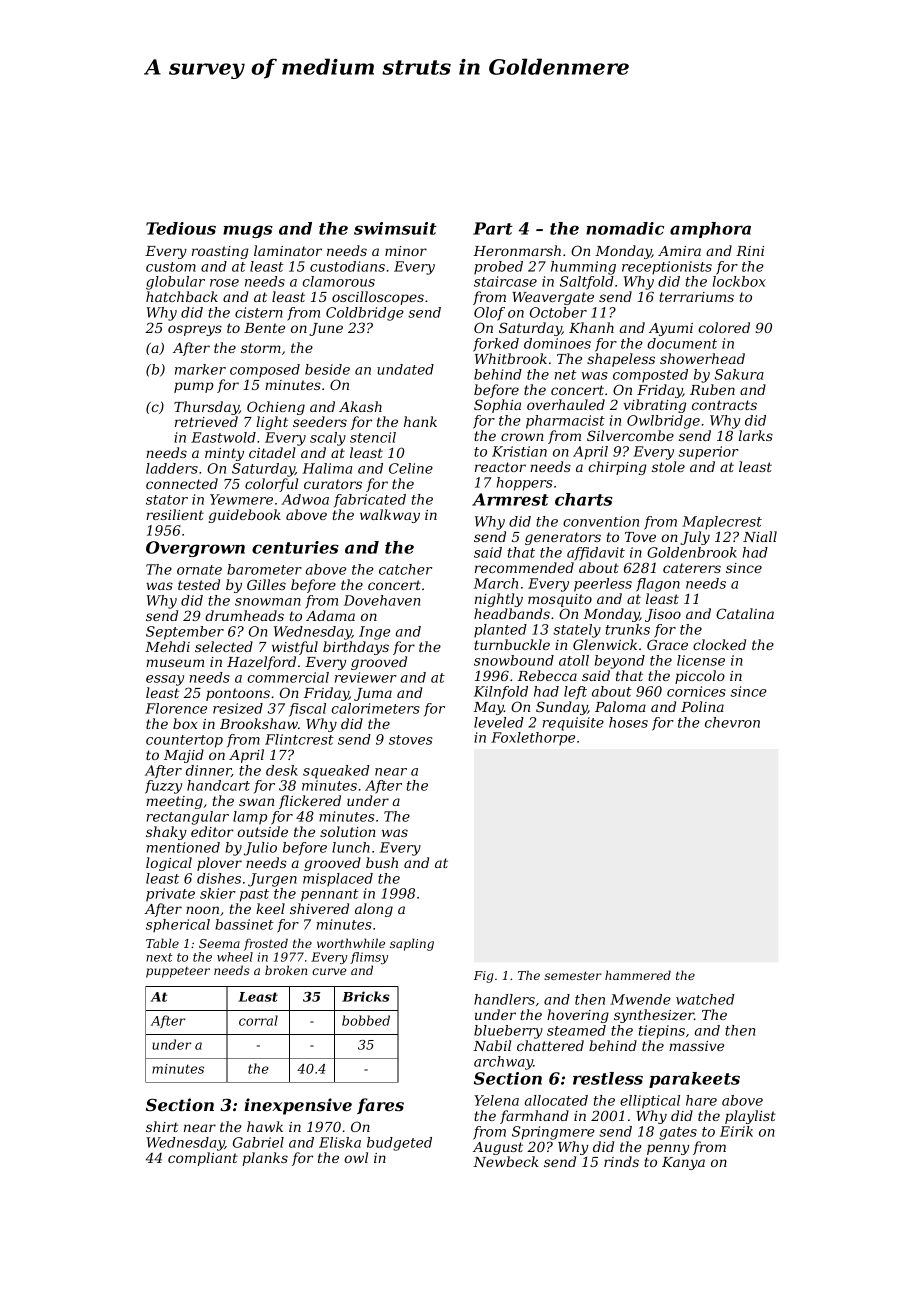 This document has height=1314, width=924. What do you see at coordinates (382, 862) in the document?
I see `bush` at bounding box center [382, 862].
